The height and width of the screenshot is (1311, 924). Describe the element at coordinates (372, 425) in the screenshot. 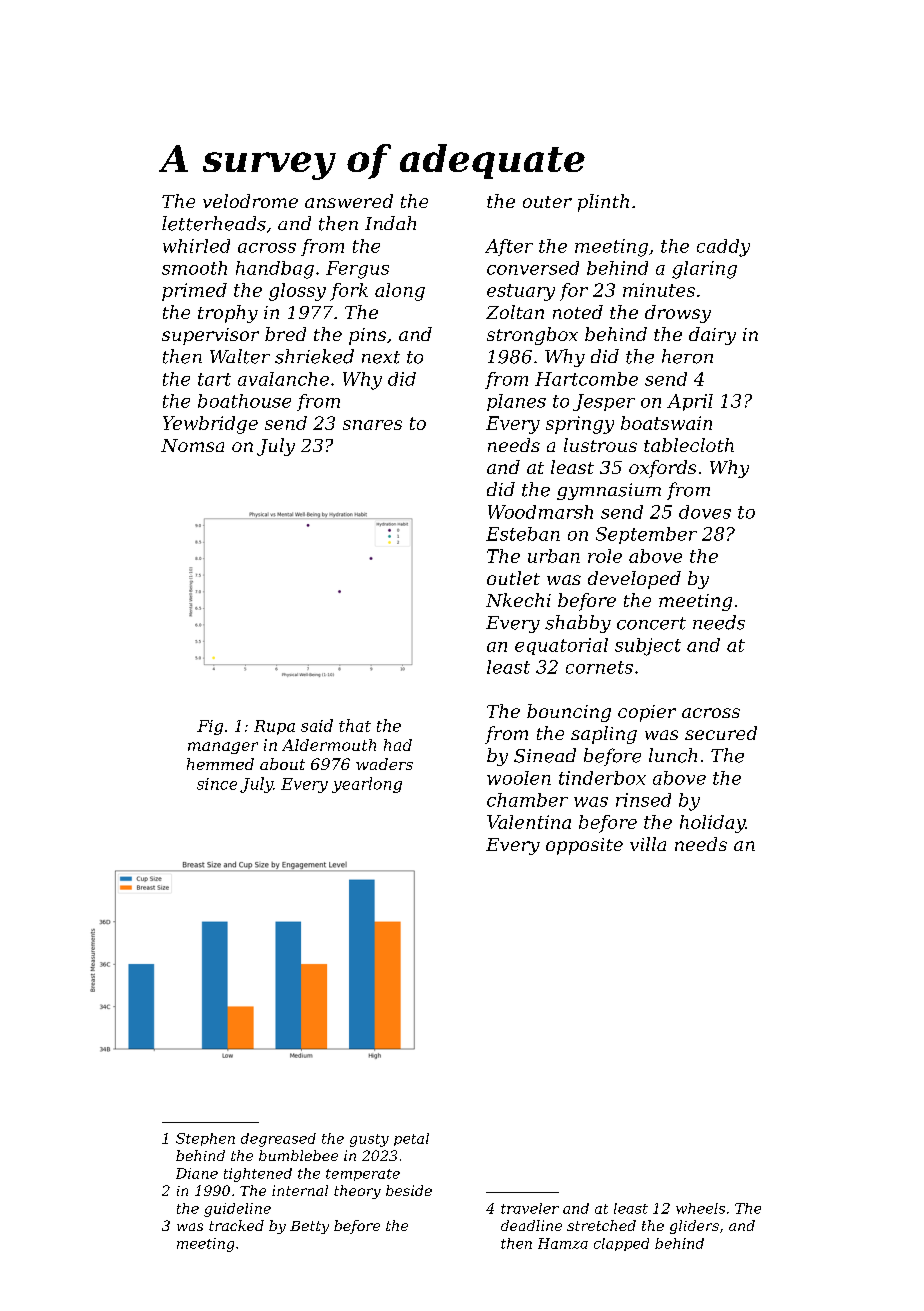

I see `snares` at that location.
